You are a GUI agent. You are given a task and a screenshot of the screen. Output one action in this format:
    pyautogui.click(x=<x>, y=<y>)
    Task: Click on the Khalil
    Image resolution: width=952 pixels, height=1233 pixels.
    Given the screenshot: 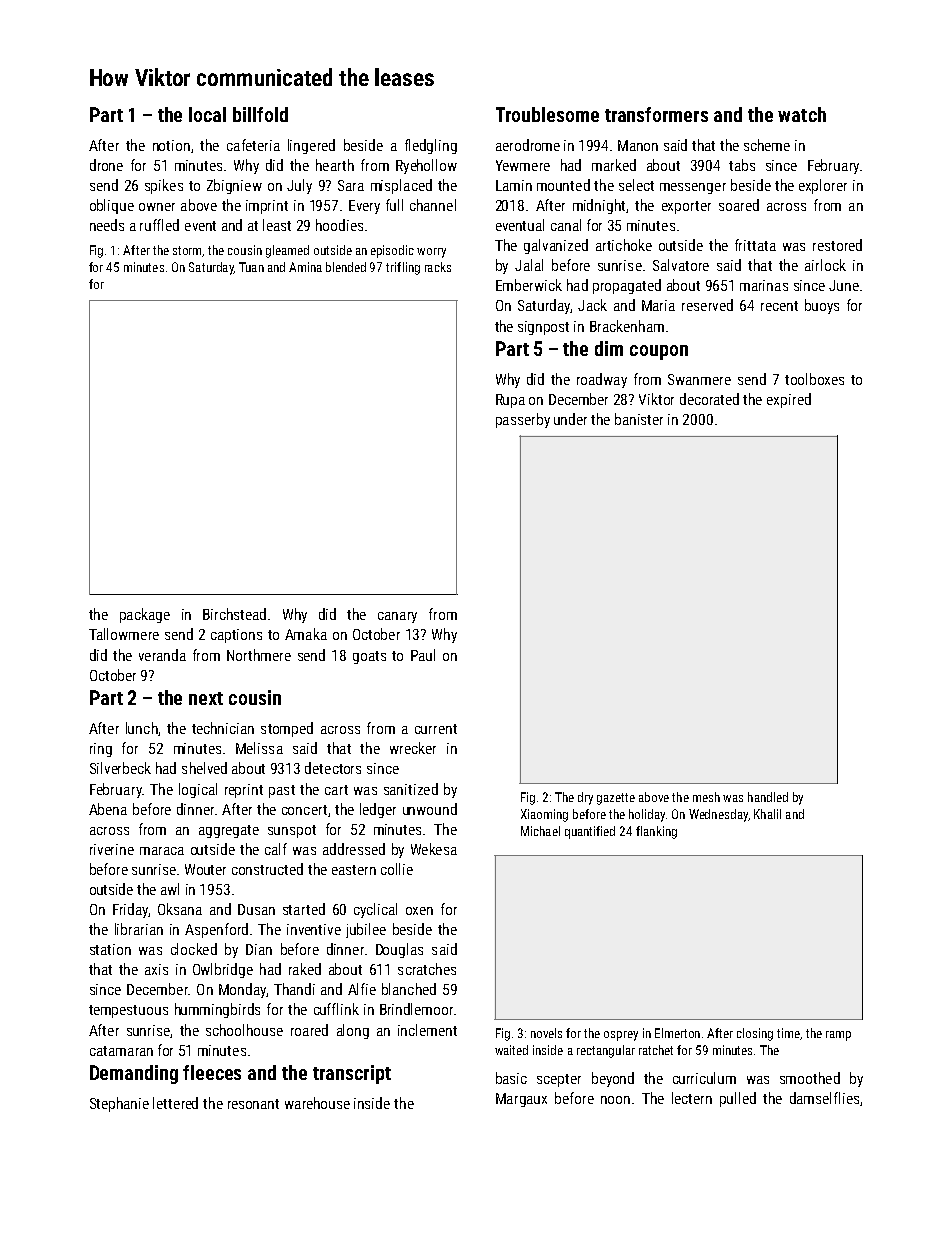 What is the action you would take?
    pyautogui.click(x=767, y=814)
